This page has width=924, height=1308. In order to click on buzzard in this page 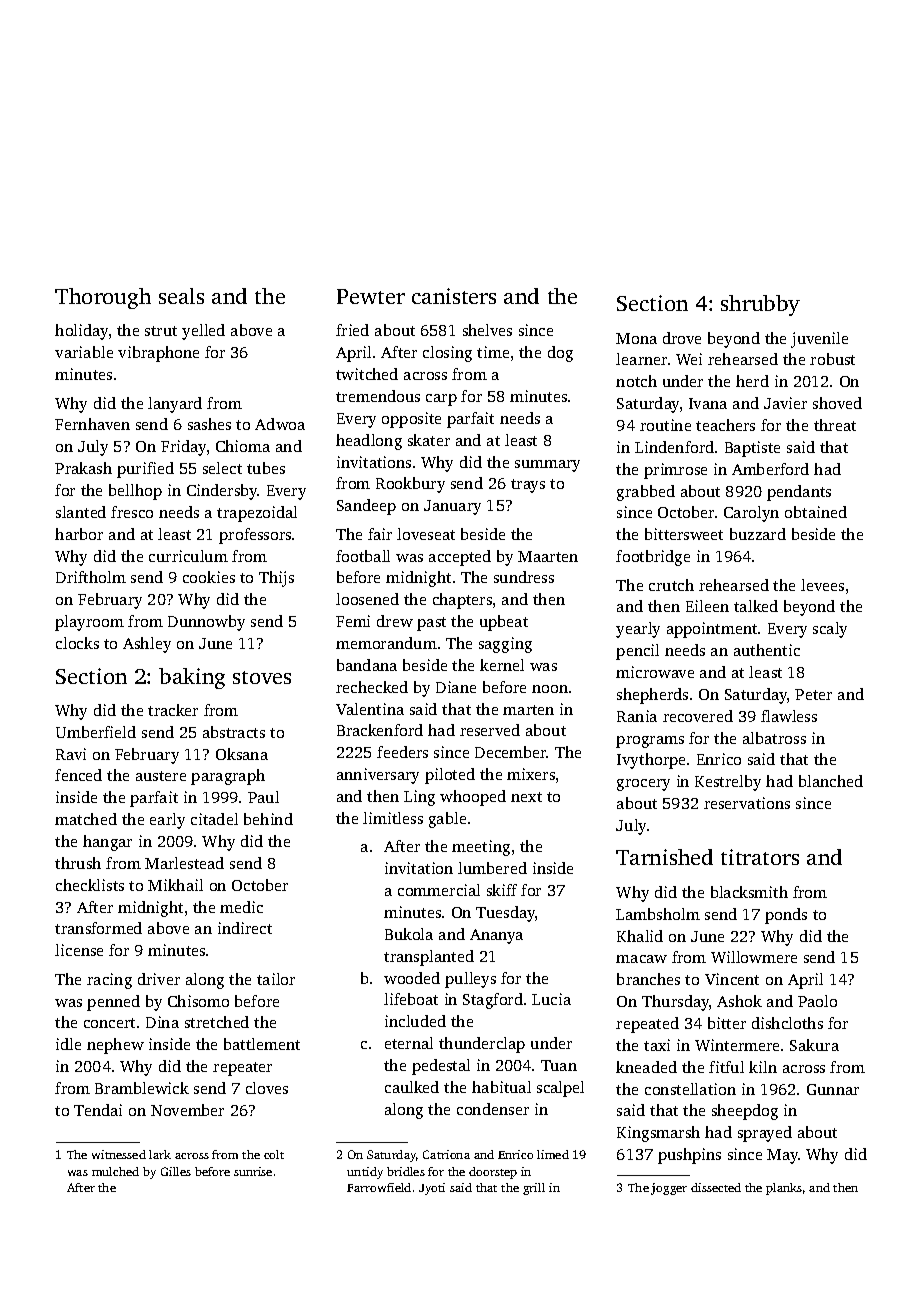, I will do `click(758, 534)`.
